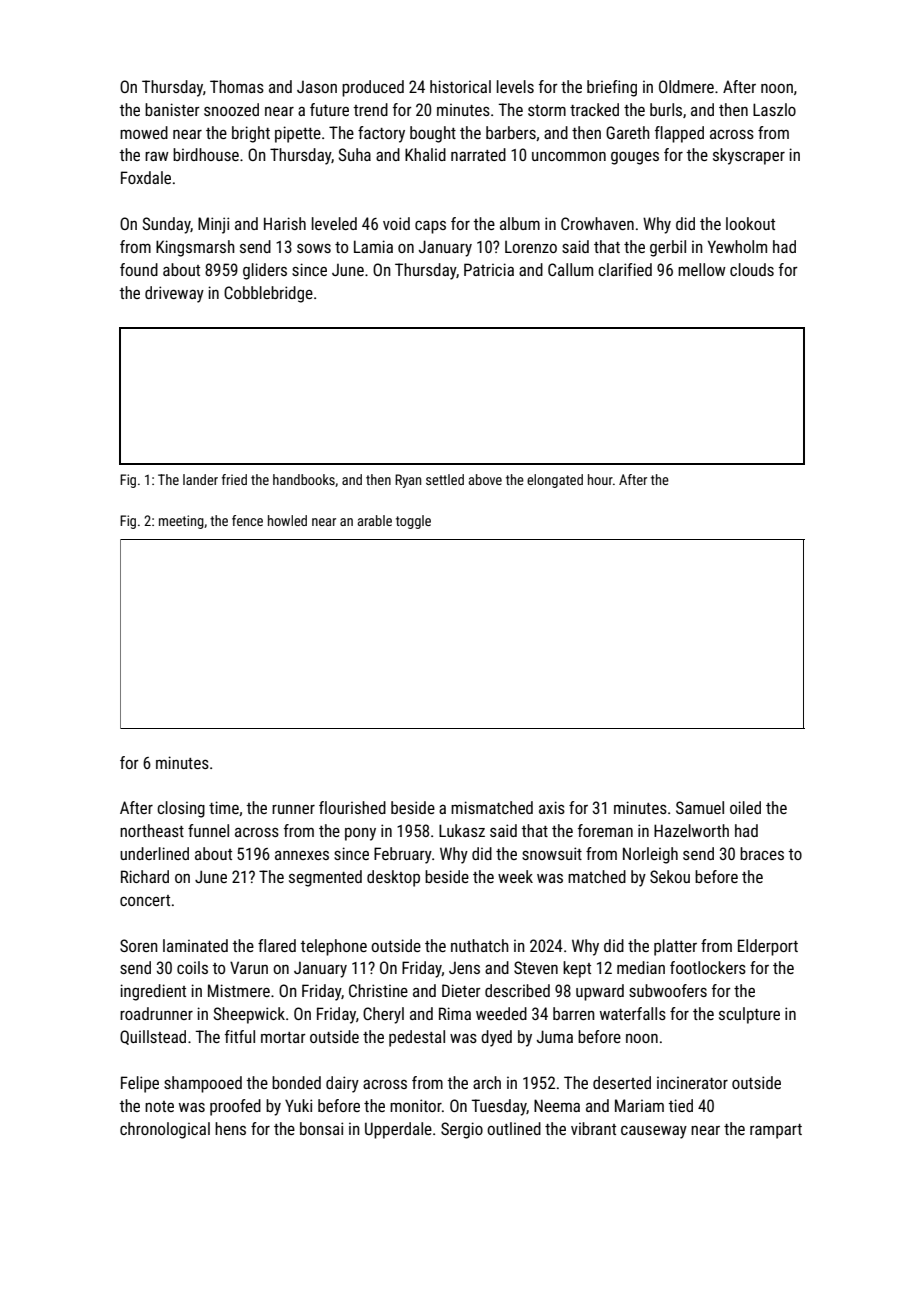 Image resolution: width=924 pixels, height=1311 pixels. What do you see at coordinates (172, 109) in the page?
I see `banister` at bounding box center [172, 109].
